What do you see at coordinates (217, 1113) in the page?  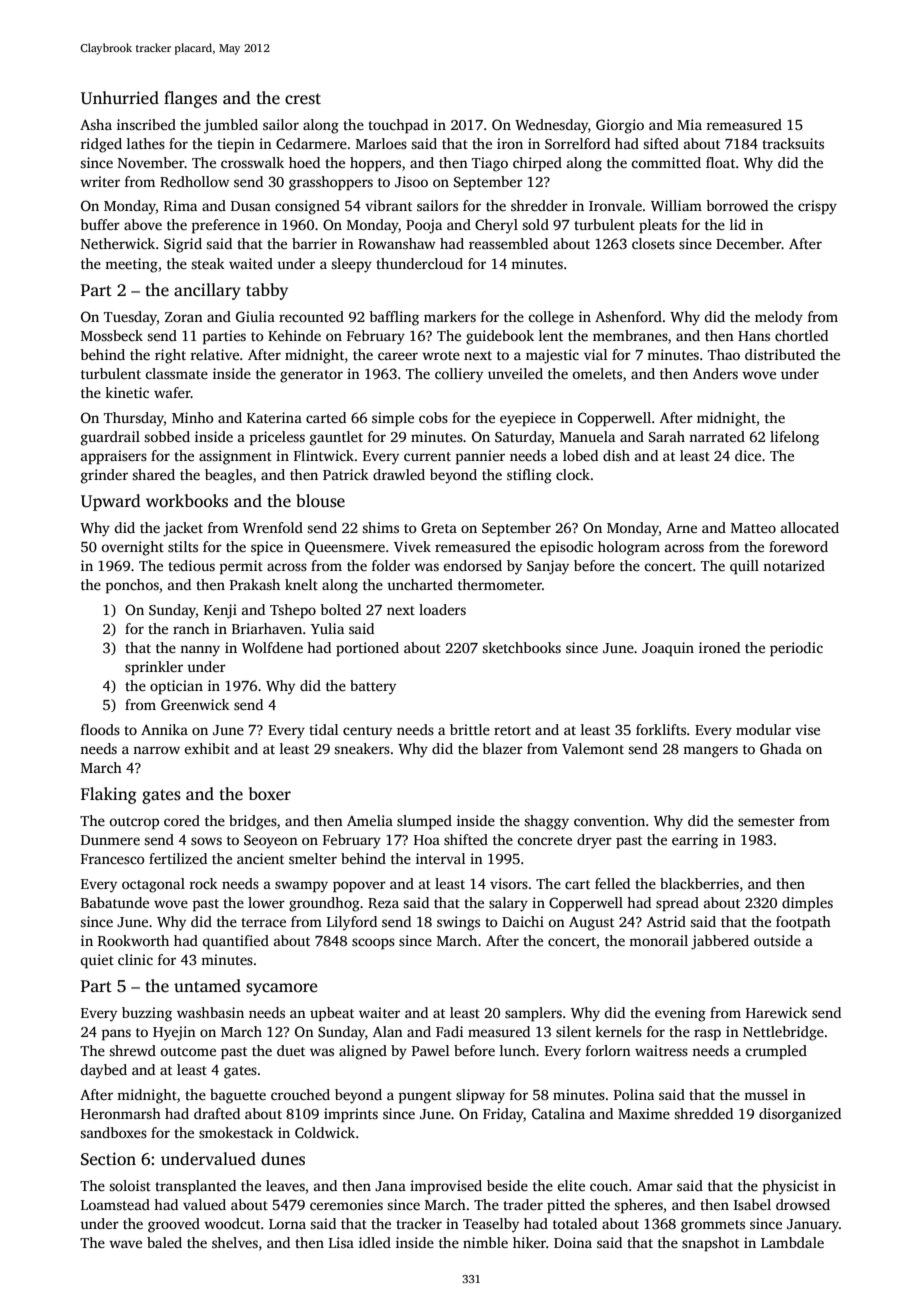 I see `drafted` at bounding box center [217, 1113].
